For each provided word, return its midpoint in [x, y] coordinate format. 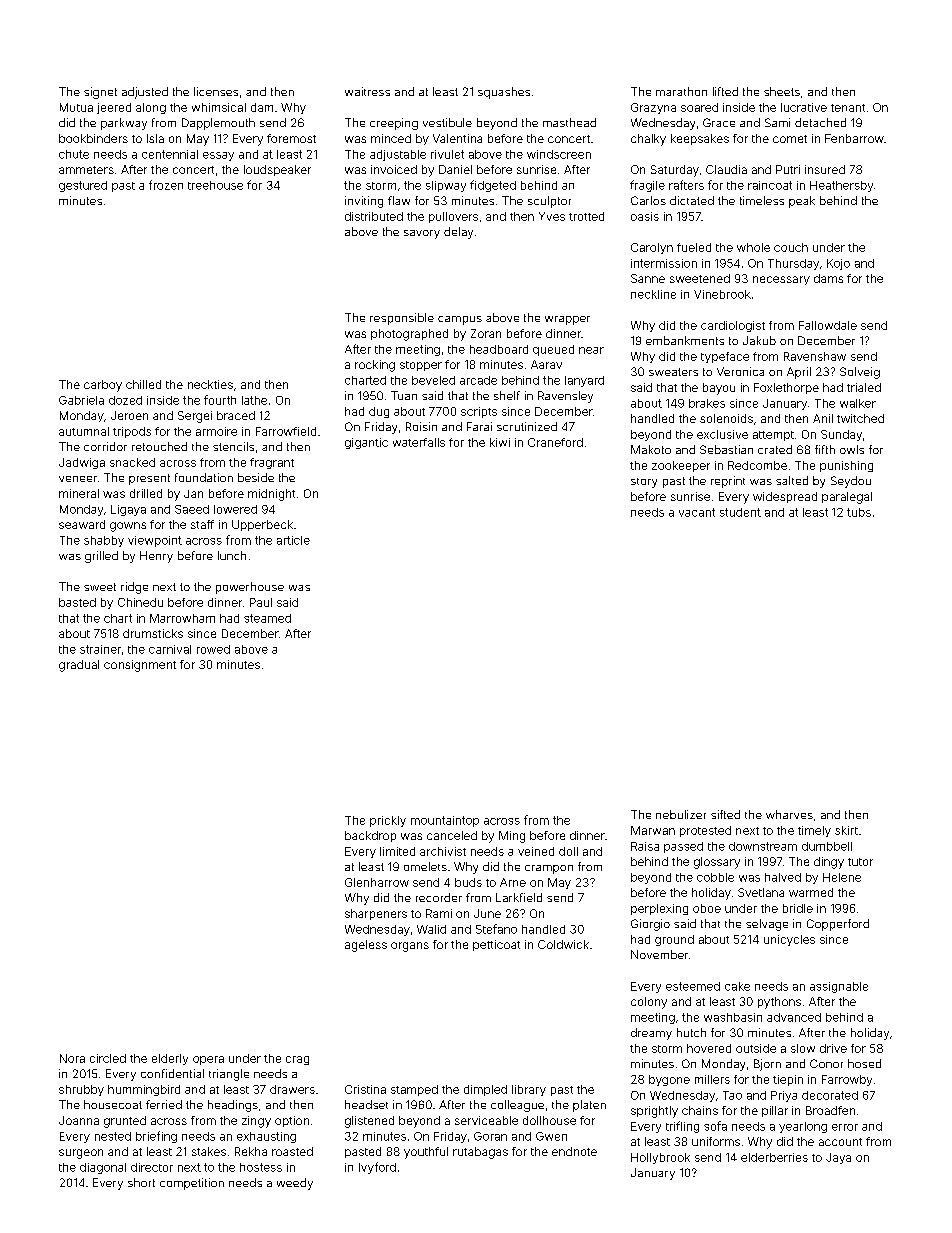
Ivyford [377, 1168]
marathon [681, 91]
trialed [864, 387]
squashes [504, 93]
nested [113, 1136]
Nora [72, 1058]
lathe [254, 400]
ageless [366, 946]
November [659, 954]
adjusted [145, 93]
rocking [375, 366]
